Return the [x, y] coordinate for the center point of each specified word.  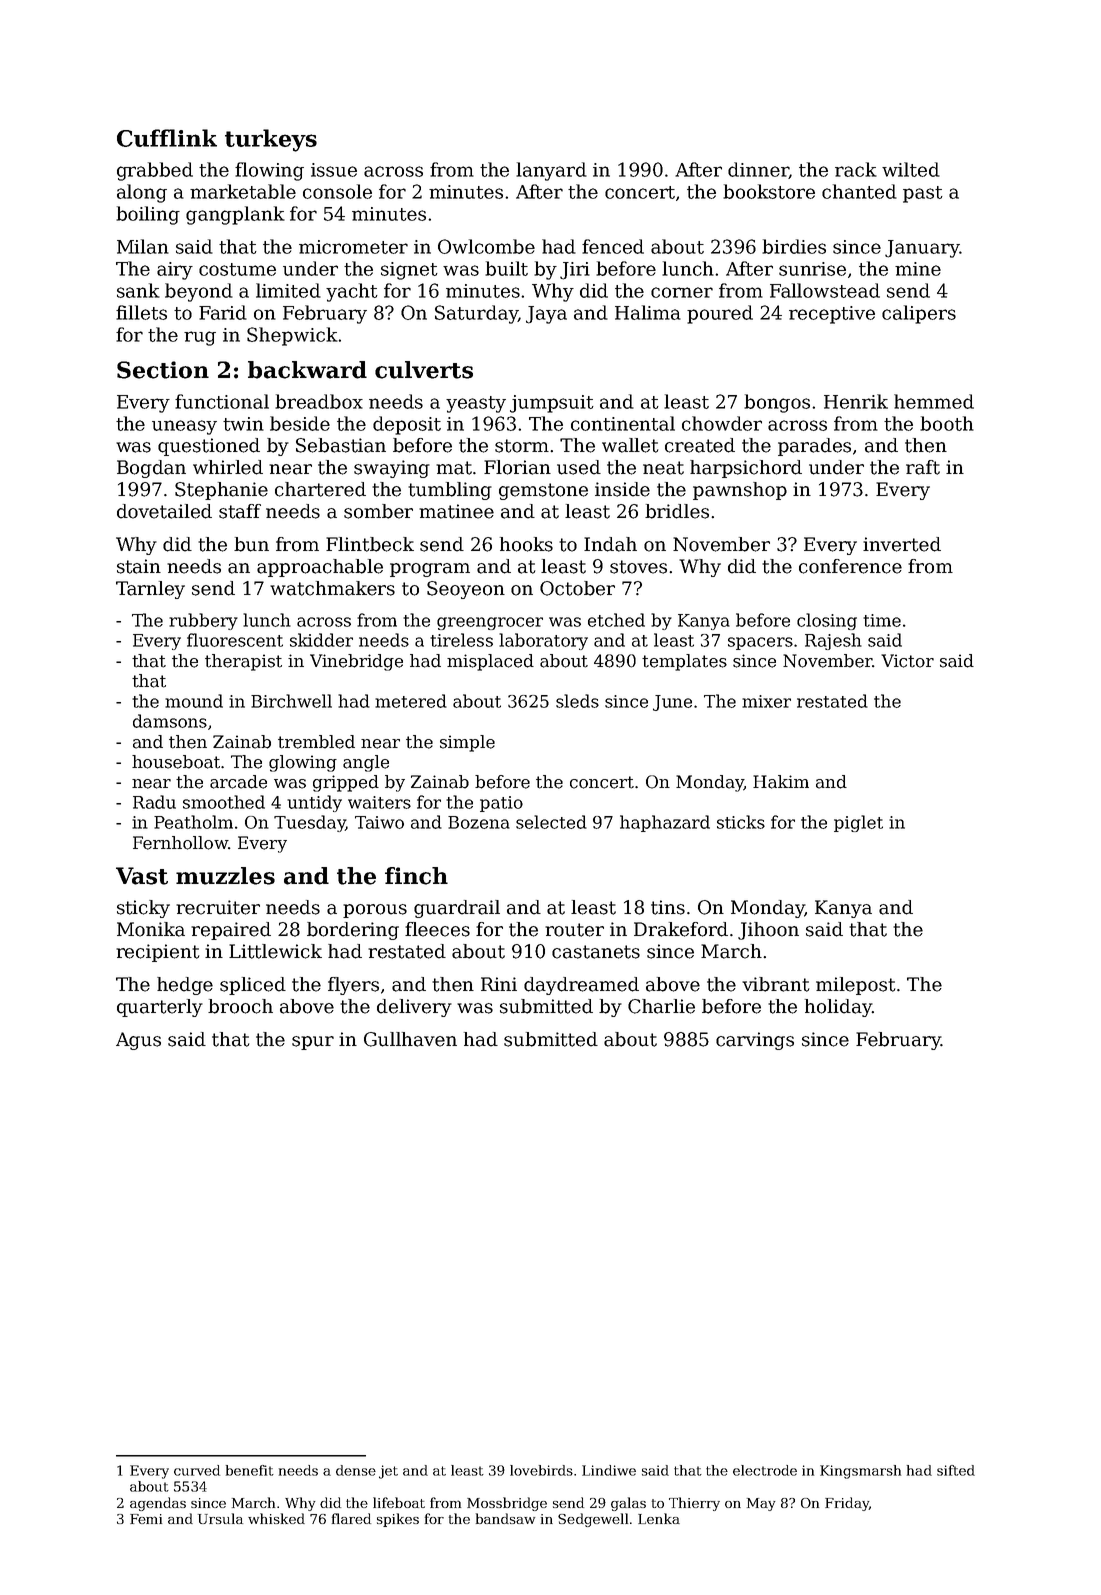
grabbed [155, 171]
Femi [146, 1519]
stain [139, 566]
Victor [907, 661]
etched [616, 620]
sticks [741, 822]
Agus [138, 1041]
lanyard [551, 171]
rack [856, 169]
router [574, 930]
